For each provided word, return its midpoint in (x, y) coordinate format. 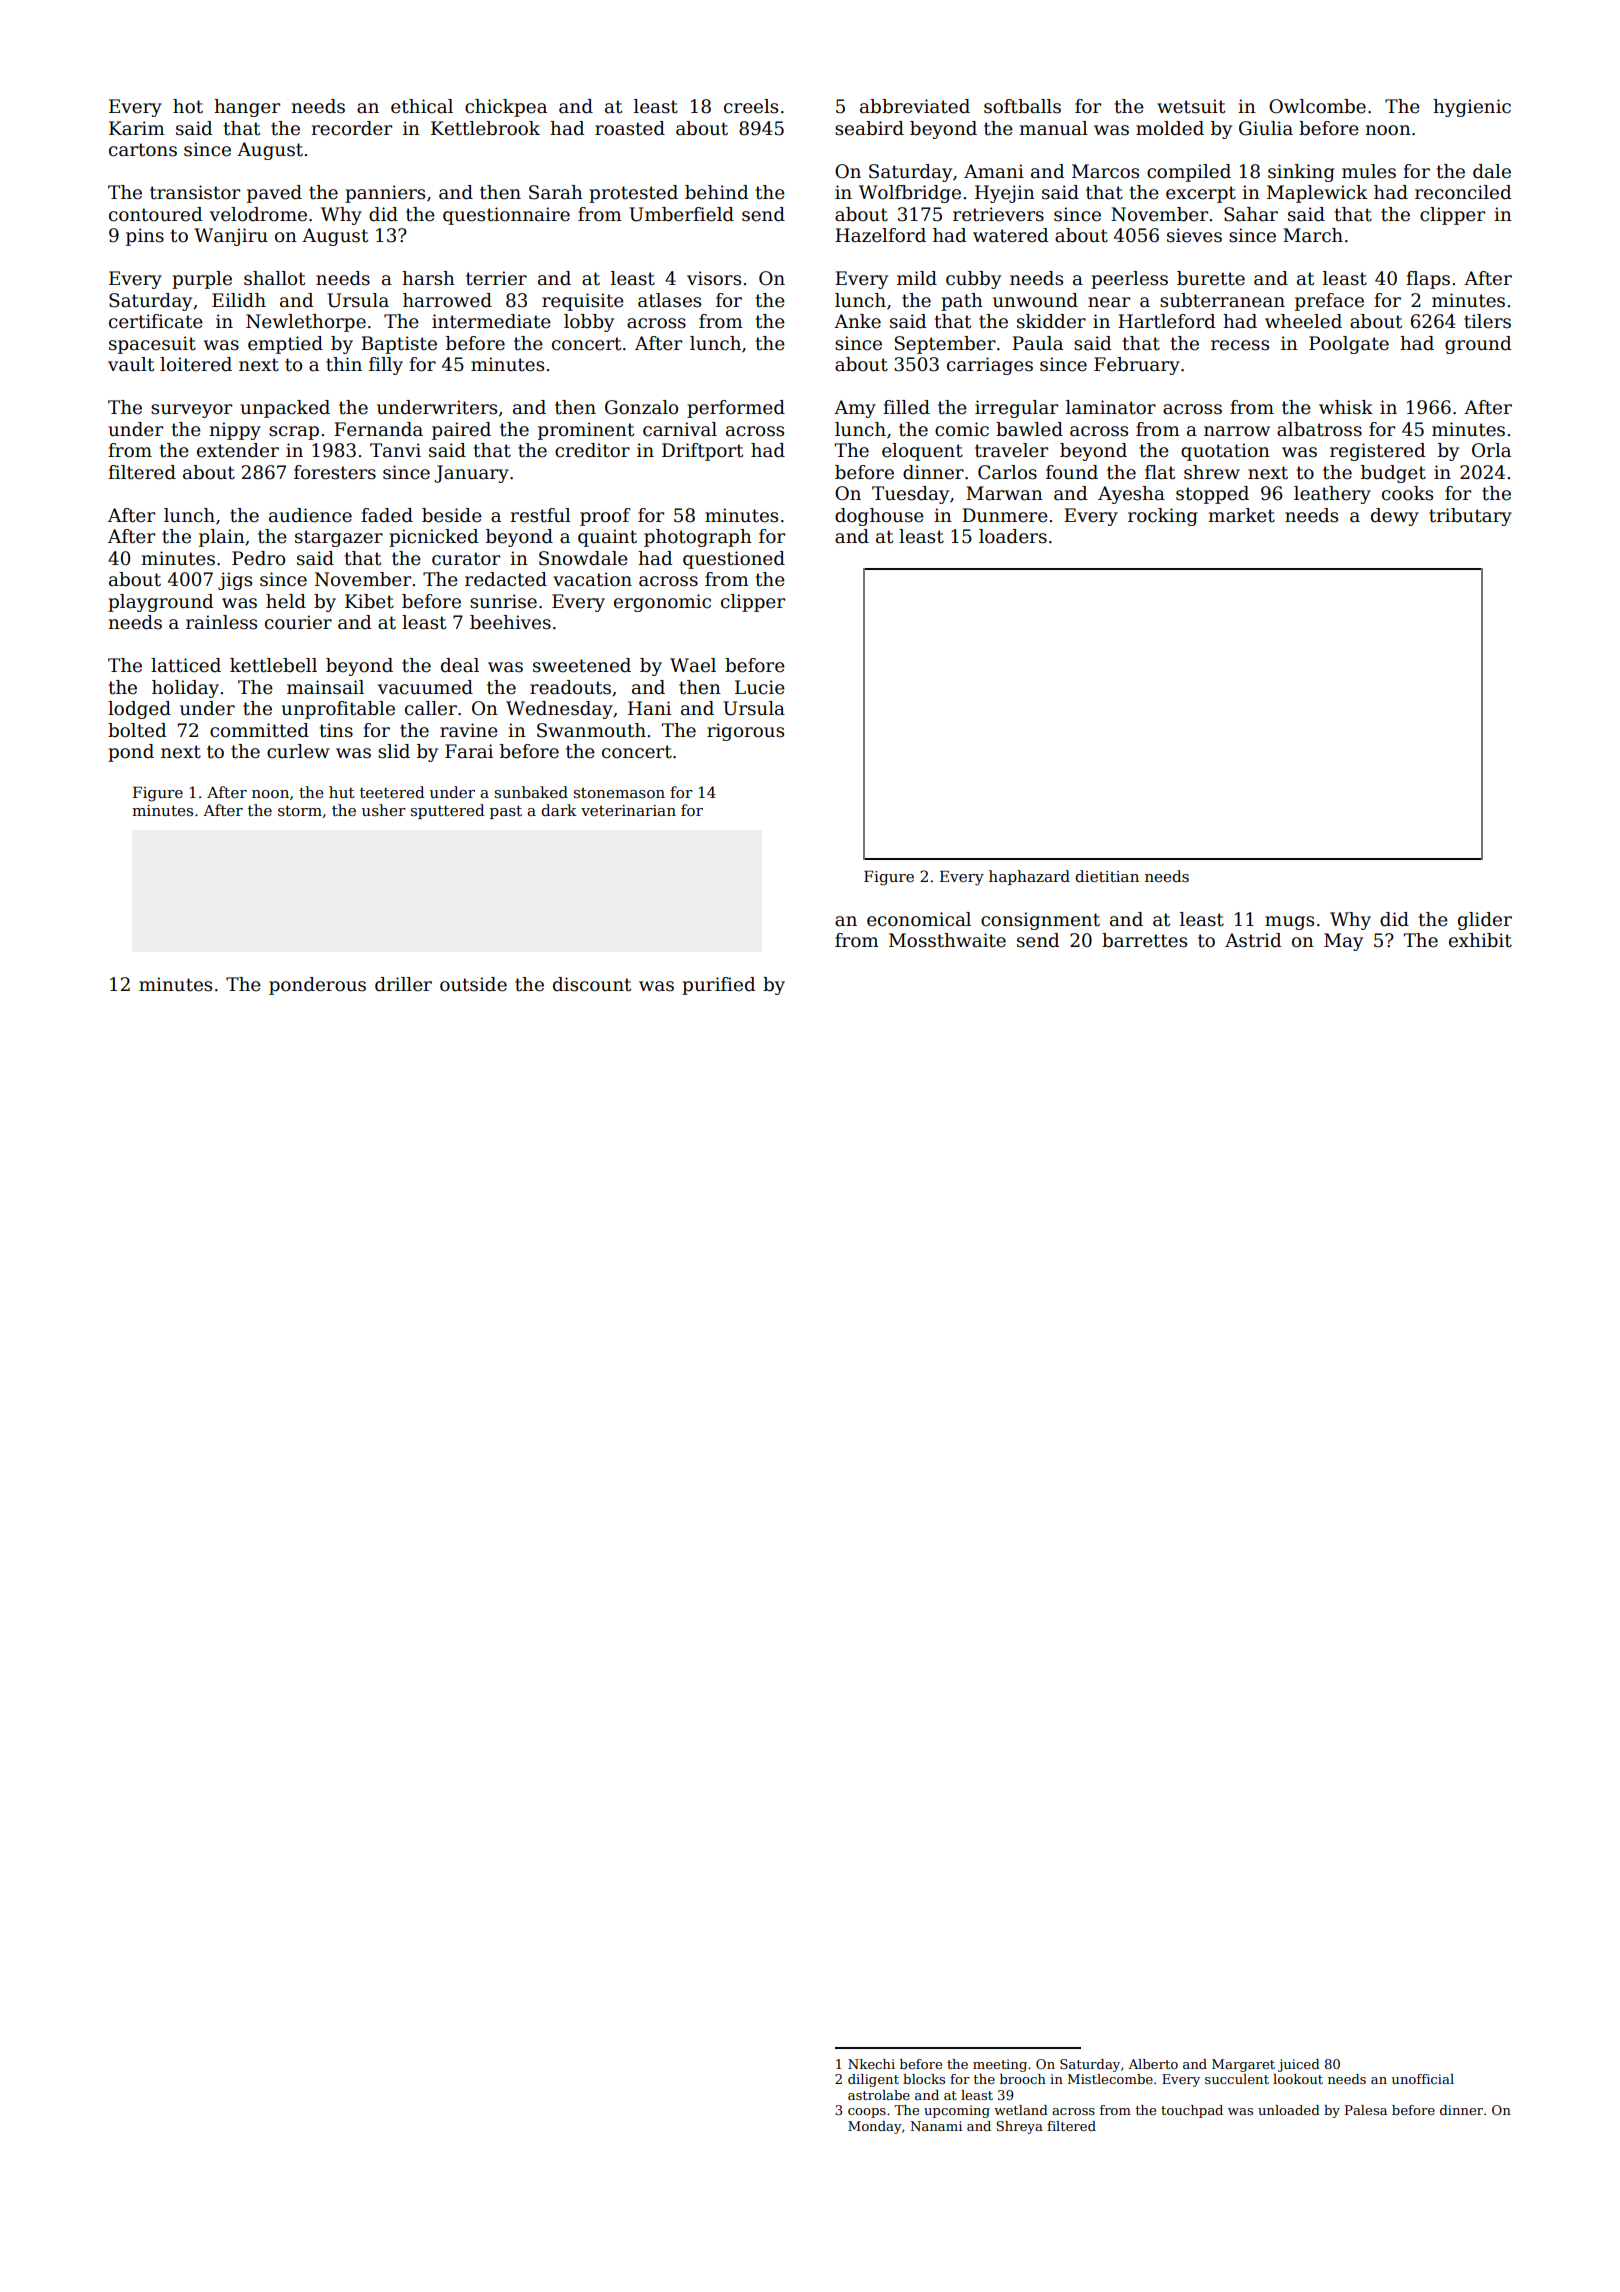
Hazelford (880, 235)
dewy (1395, 517)
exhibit (1480, 940)
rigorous (745, 732)
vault (131, 364)
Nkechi (871, 2064)
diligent (873, 2080)
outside (473, 984)
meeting (1000, 2065)
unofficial (1423, 2079)
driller (403, 984)
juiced (1299, 2065)
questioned (734, 560)
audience (310, 515)
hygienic (1472, 108)
